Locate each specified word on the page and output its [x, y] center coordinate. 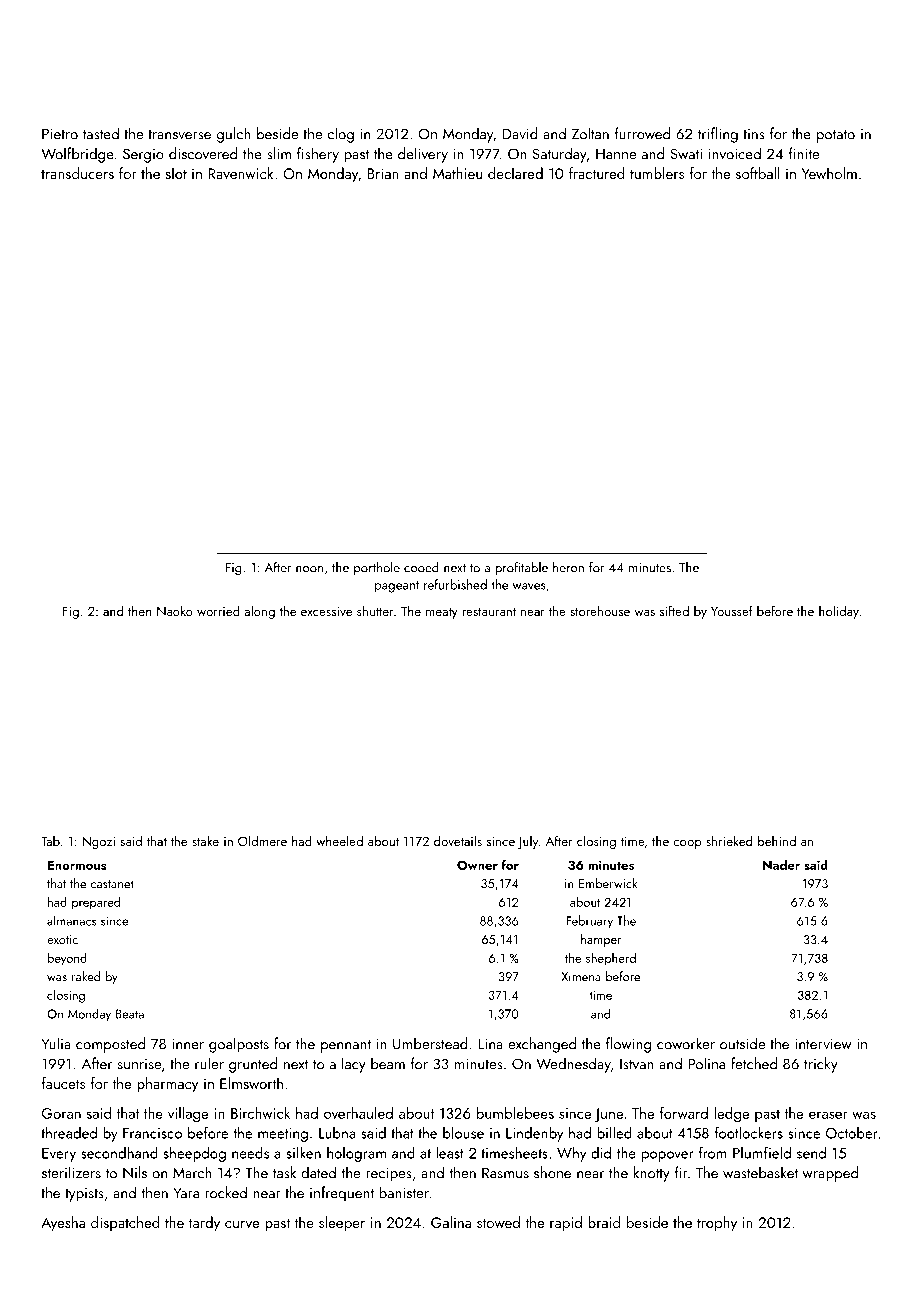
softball [758, 173]
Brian [383, 173]
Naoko [175, 610]
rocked [226, 1192]
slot [176, 173]
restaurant [489, 612]
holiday [839, 612]
